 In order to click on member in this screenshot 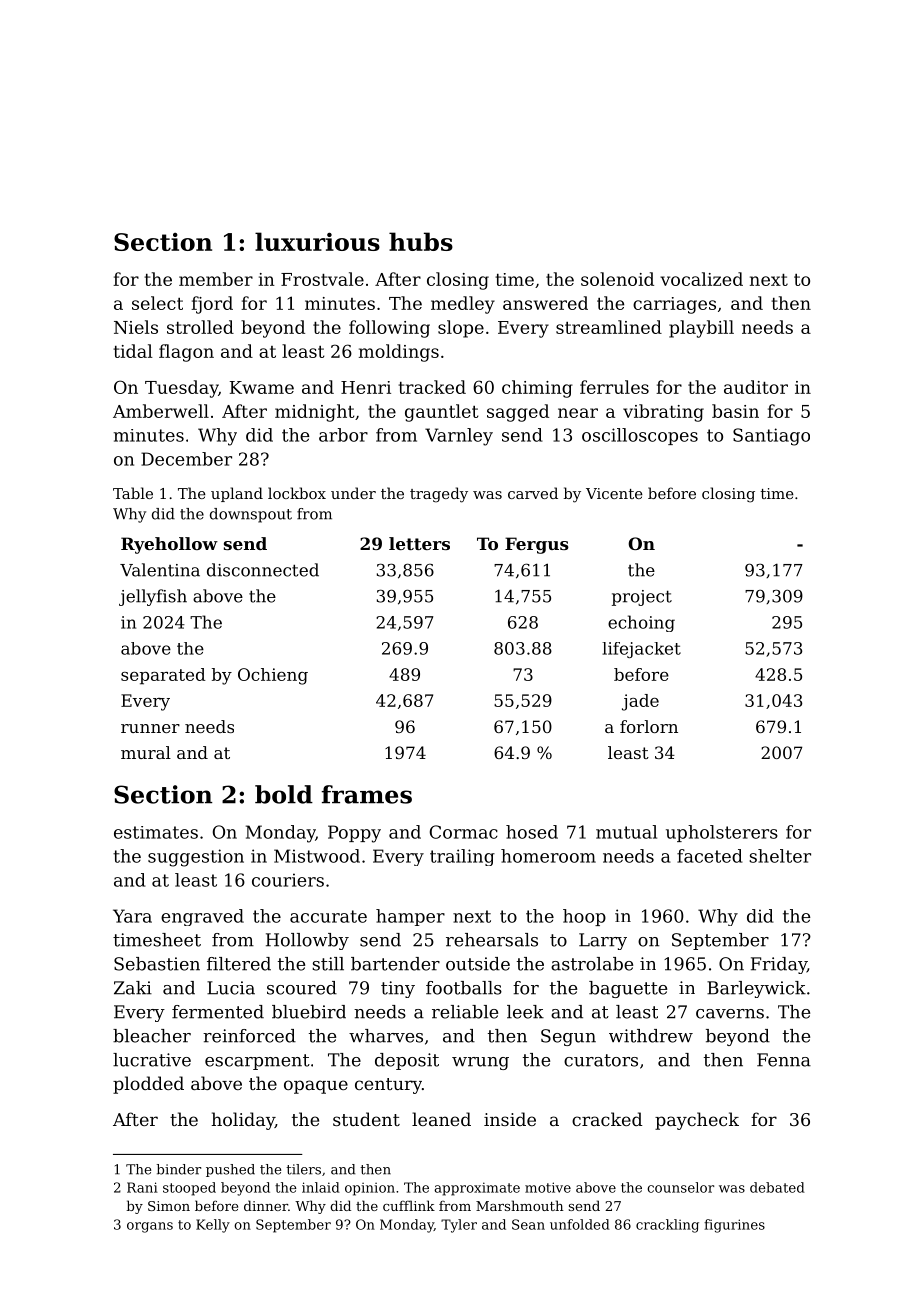, I will do `click(216, 279)`.
